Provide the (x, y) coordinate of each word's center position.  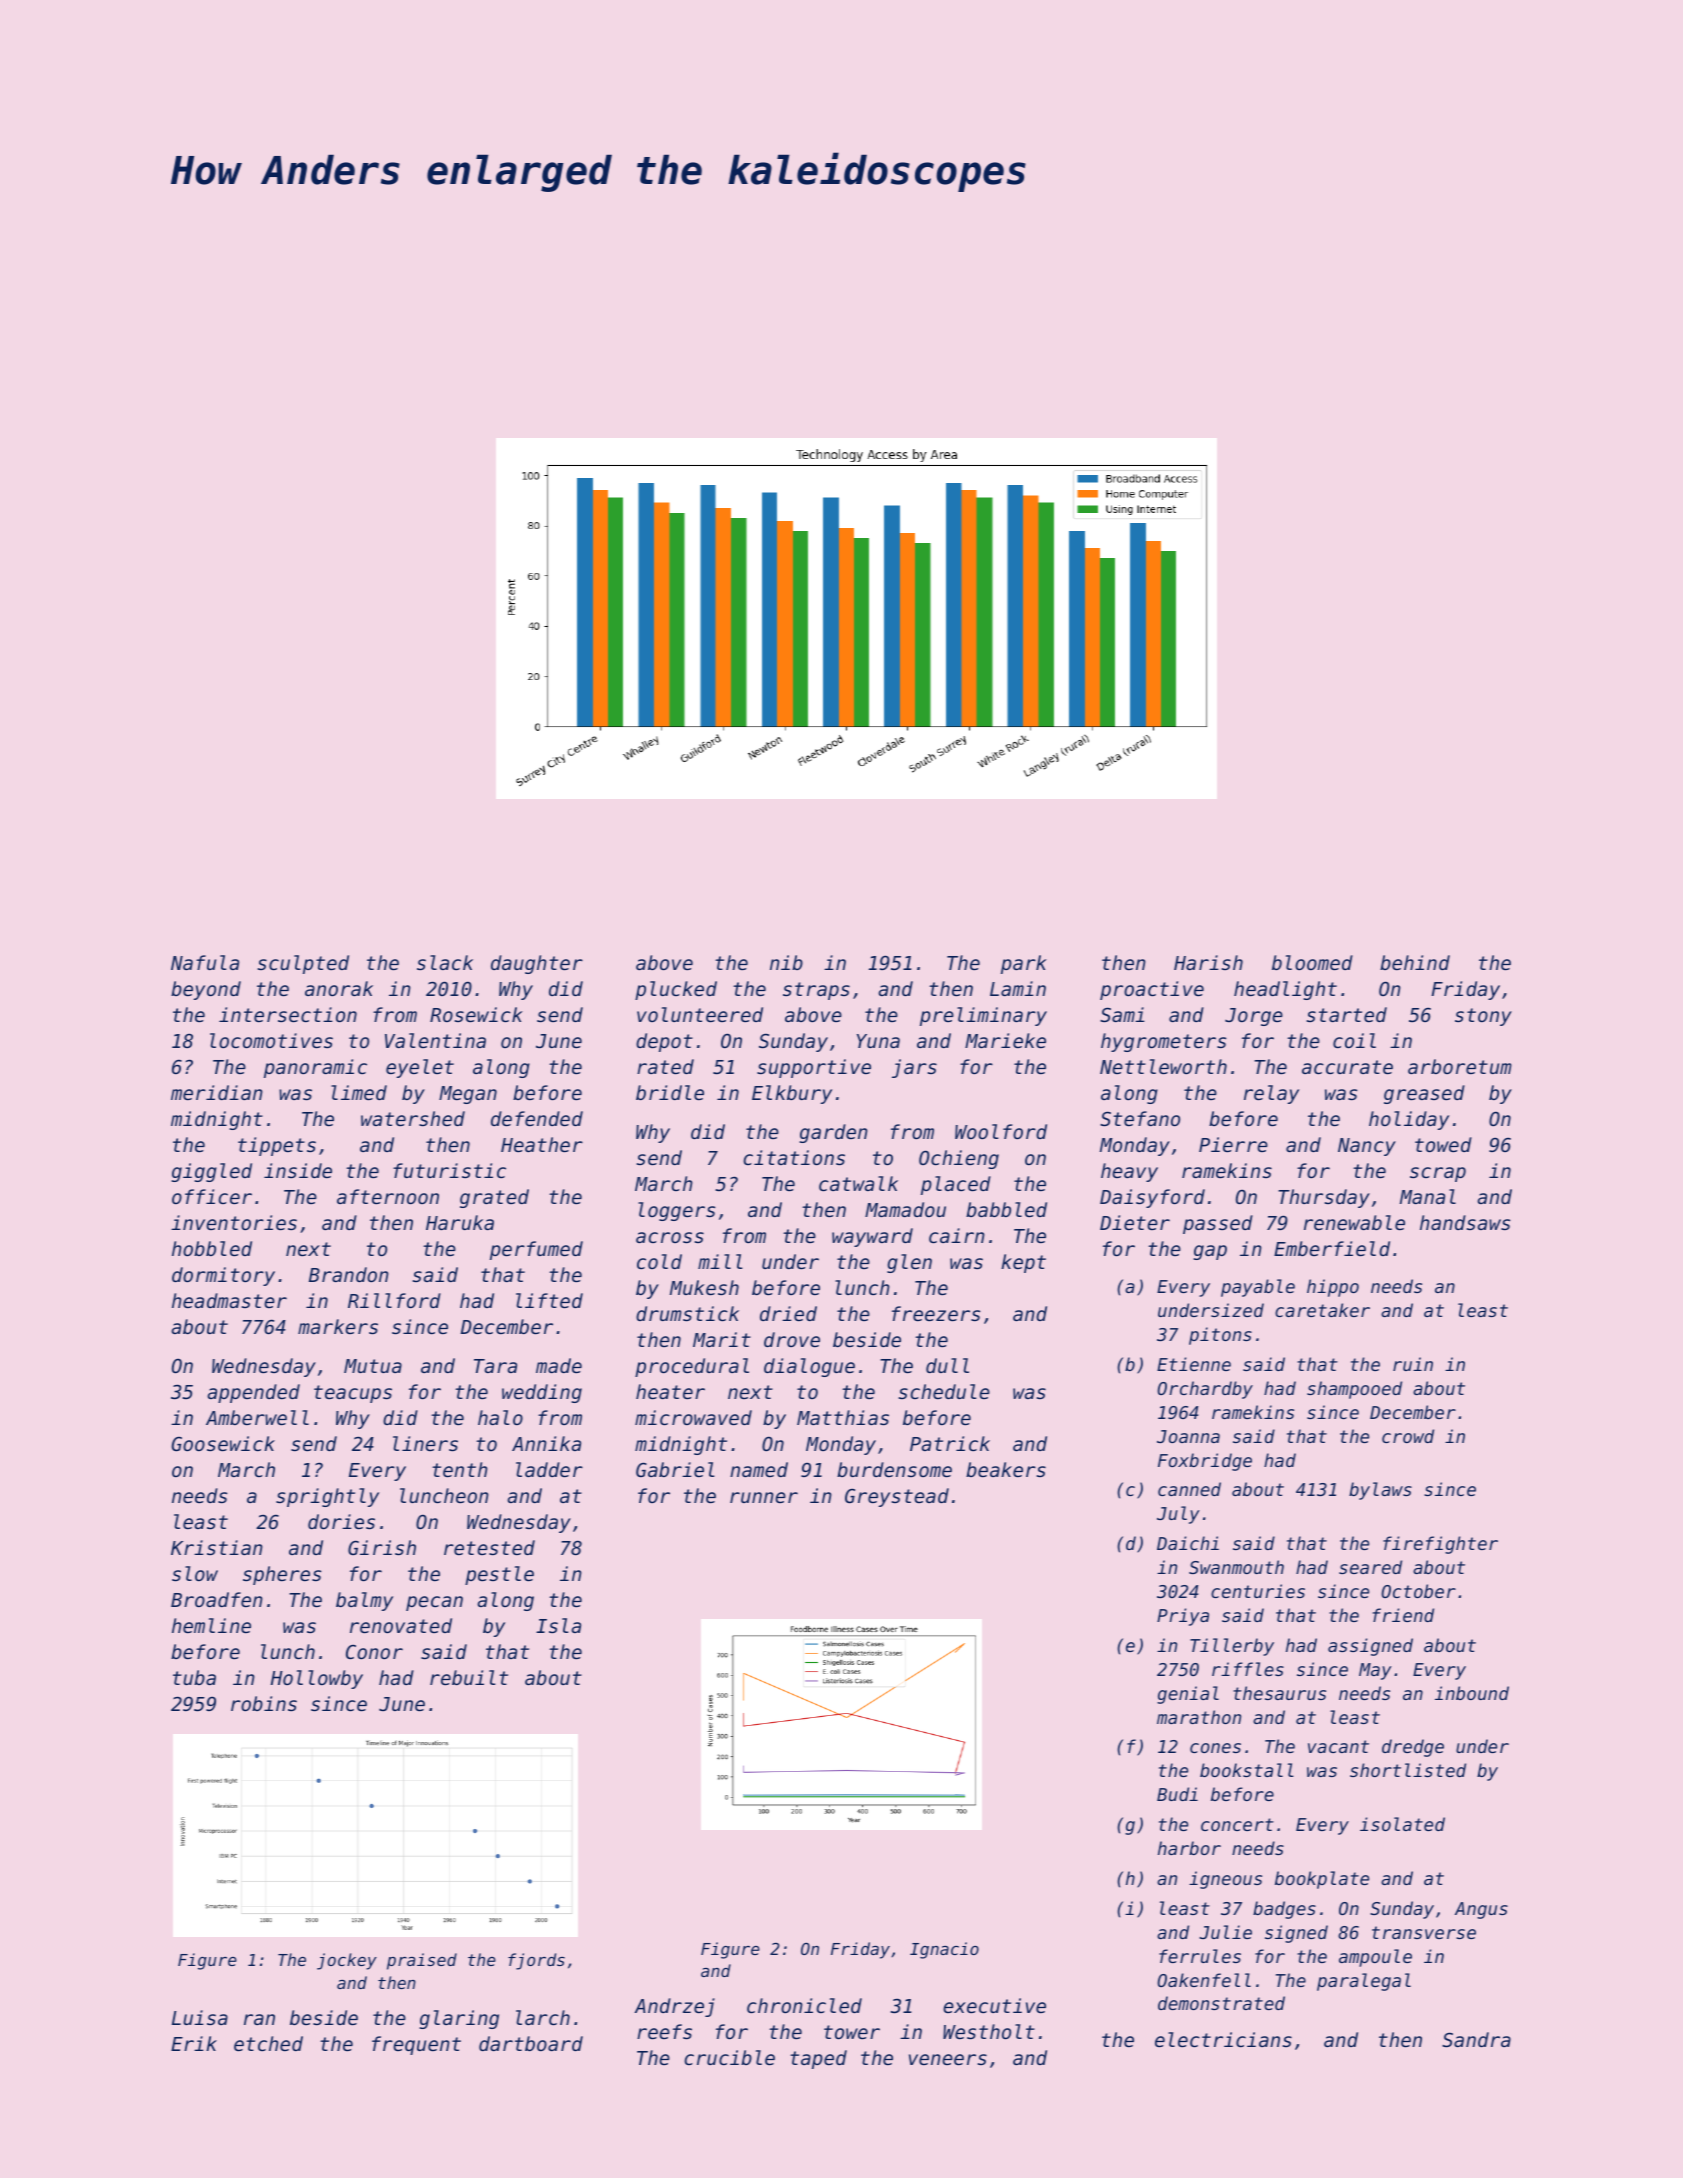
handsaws (1465, 1222)
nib (786, 962)
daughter (537, 964)
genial (1188, 1695)
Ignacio (944, 1950)
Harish (1208, 962)
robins (264, 1703)
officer (212, 1196)
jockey (347, 1961)
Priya (1183, 1617)
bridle (670, 1093)
